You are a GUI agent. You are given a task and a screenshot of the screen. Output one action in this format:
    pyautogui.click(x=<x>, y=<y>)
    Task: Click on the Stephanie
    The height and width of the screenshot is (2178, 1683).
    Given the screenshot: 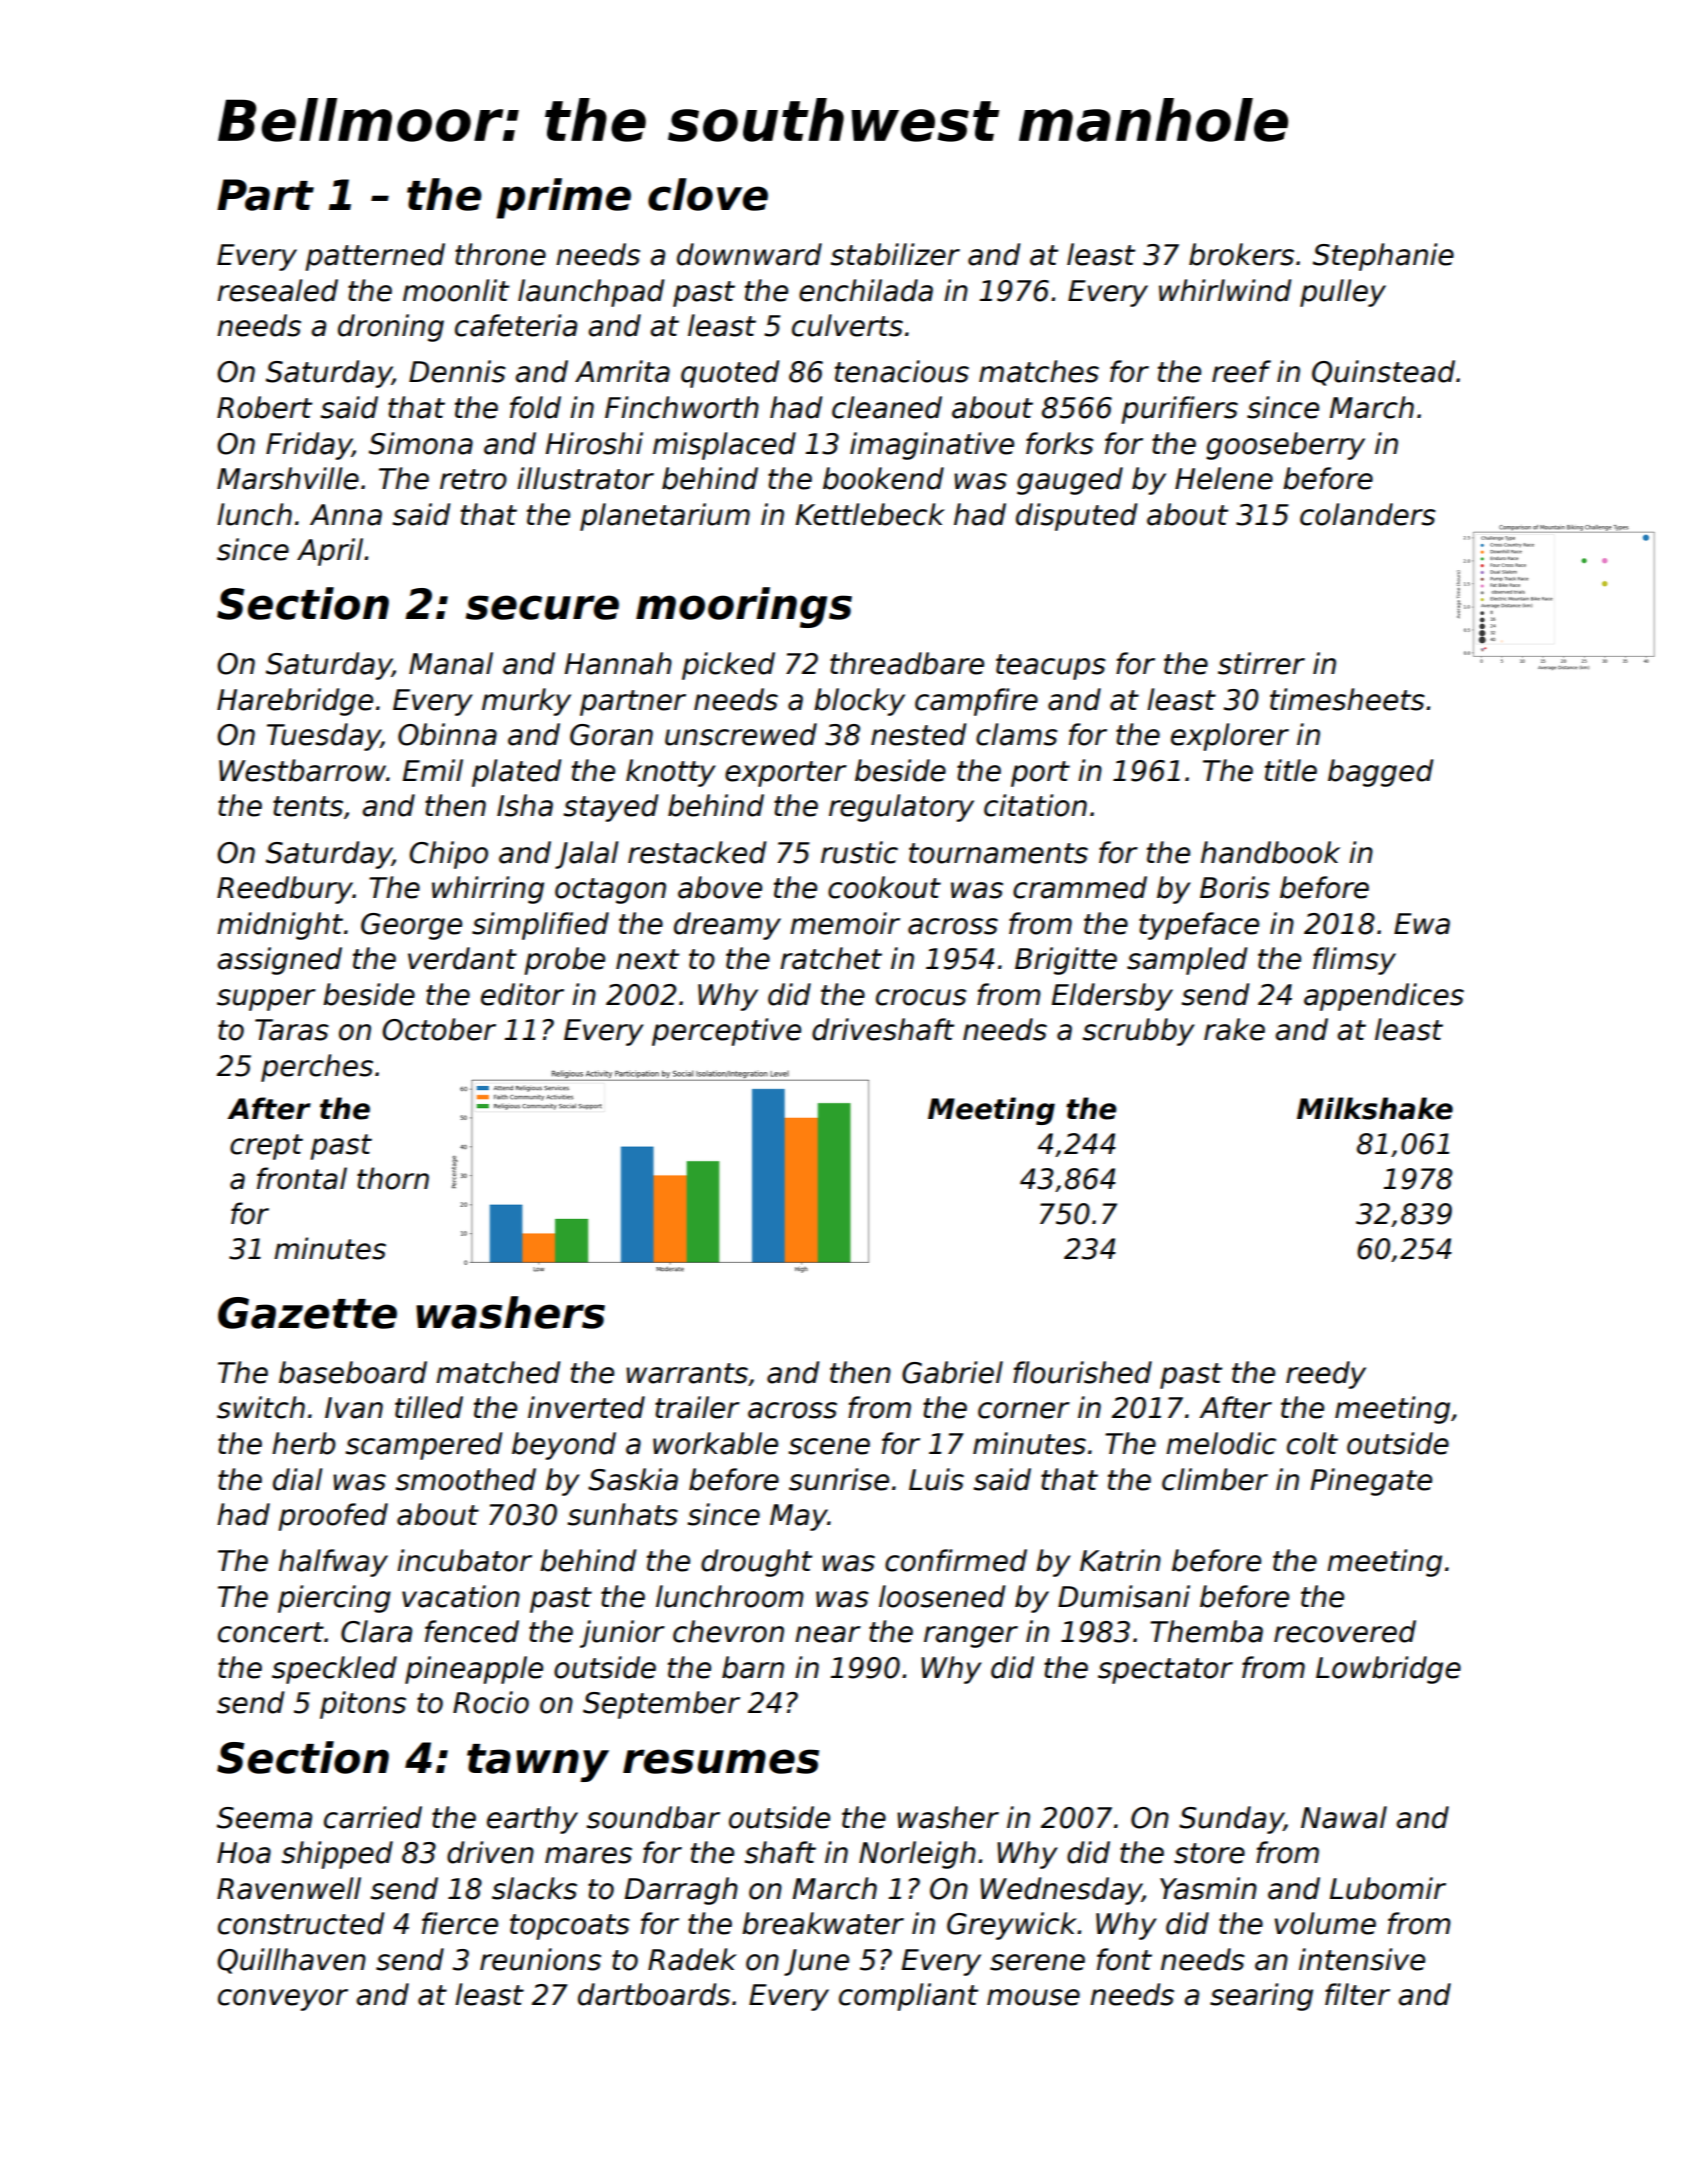 What is the action you would take?
    pyautogui.click(x=1383, y=257)
